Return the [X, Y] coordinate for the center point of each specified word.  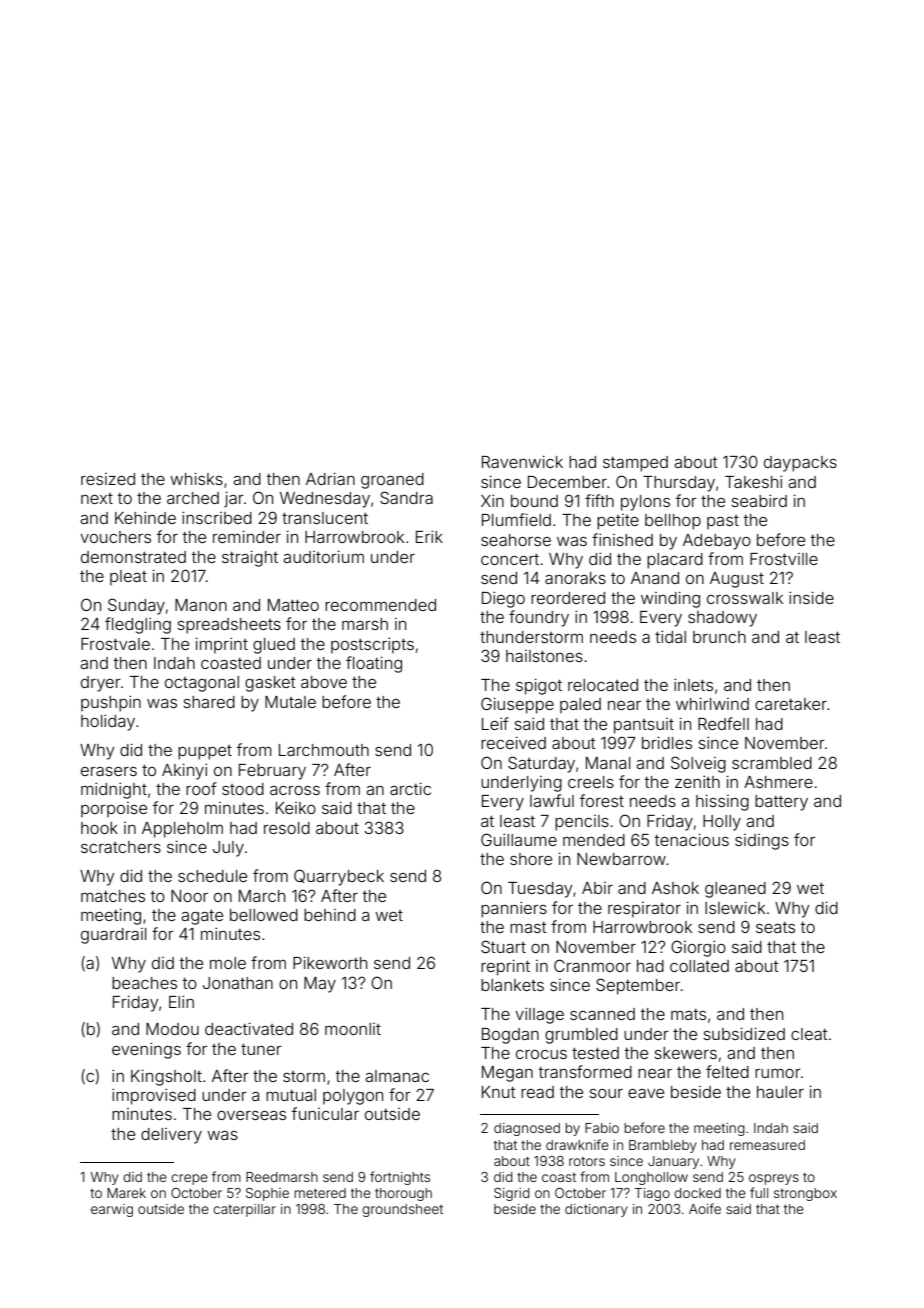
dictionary [596, 1210]
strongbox [805, 1194]
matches [113, 896]
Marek [126, 1193]
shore [531, 859]
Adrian [330, 478]
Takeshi [753, 481]
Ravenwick [522, 461]
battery [781, 803]
